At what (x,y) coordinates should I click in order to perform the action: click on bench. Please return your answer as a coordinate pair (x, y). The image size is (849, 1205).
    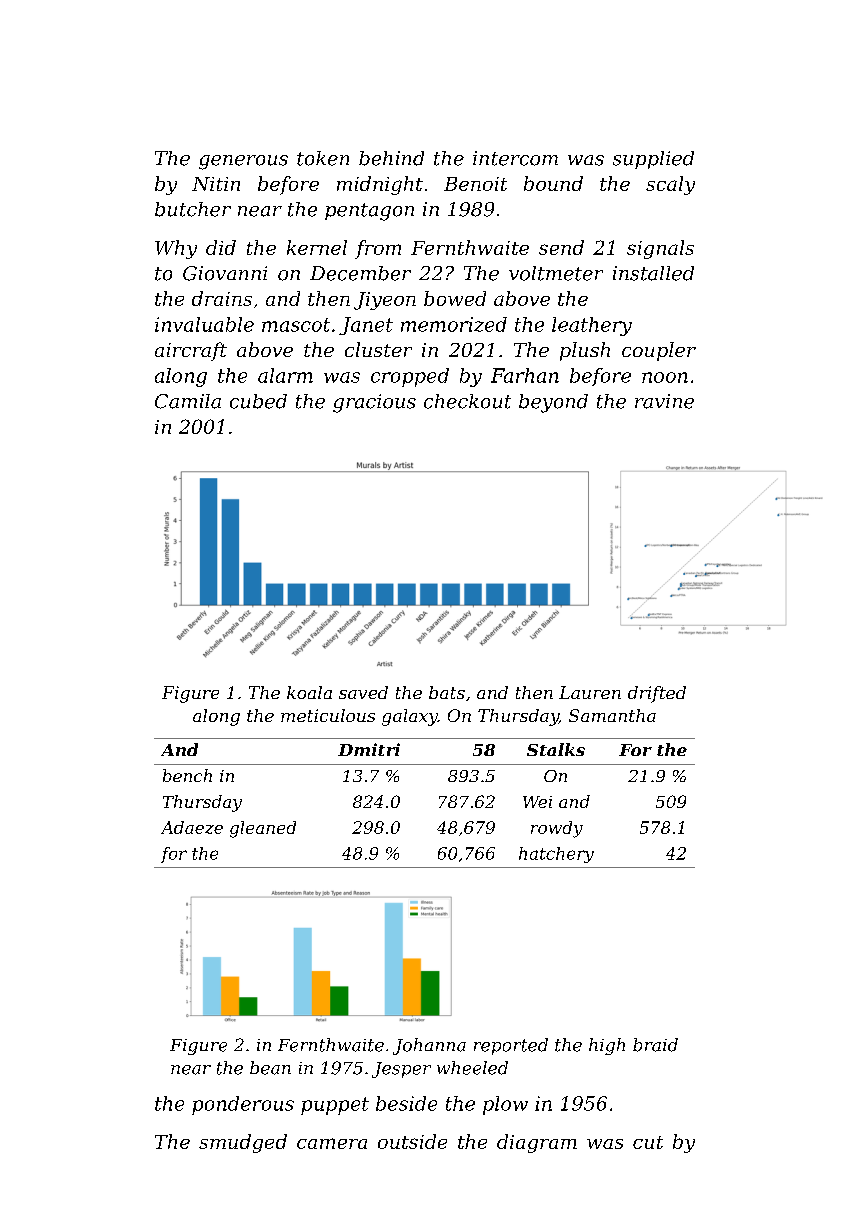
    Looking at the image, I should click on (187, 775).
